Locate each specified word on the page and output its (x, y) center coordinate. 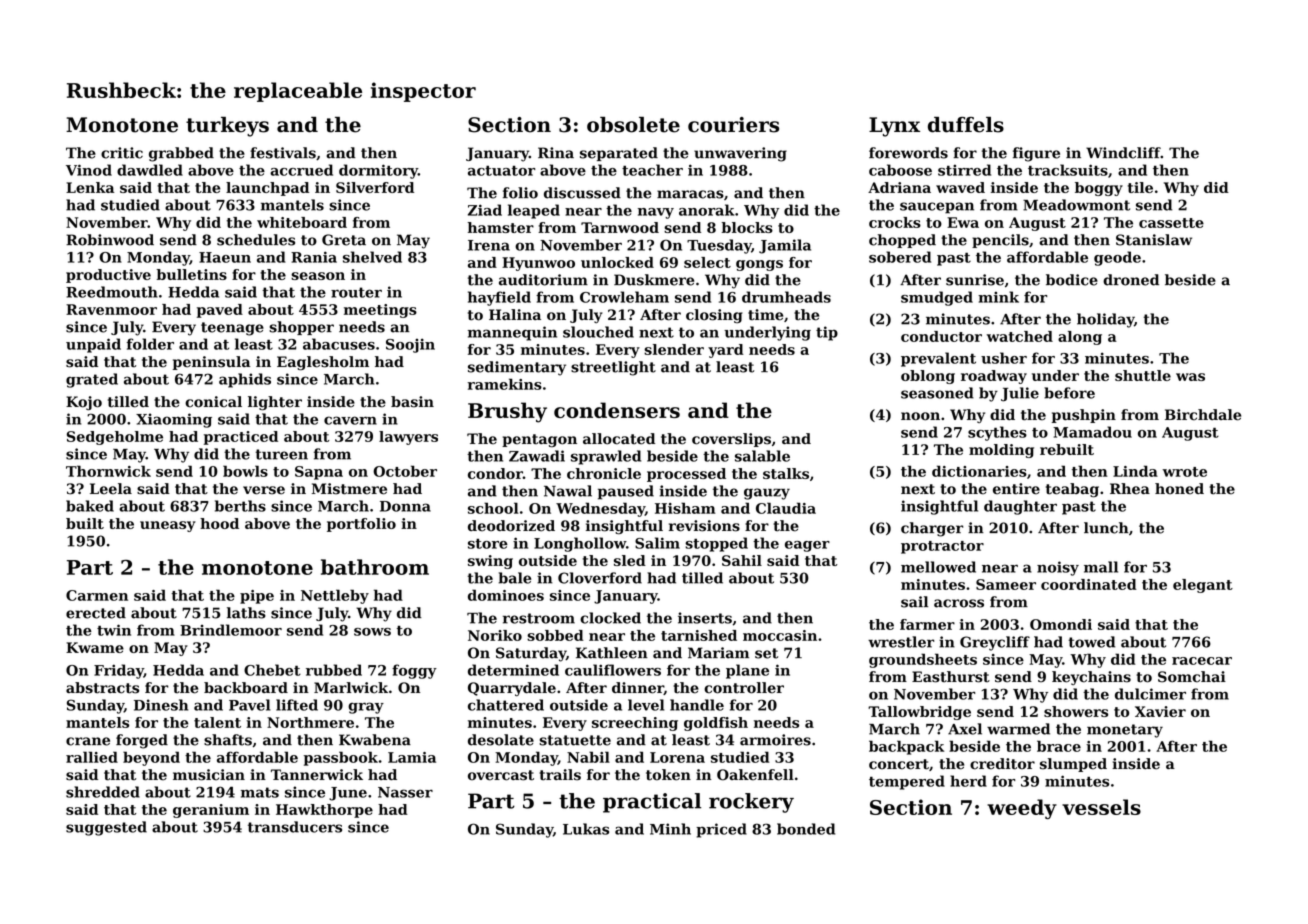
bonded (806, 829)
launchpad (267, 189)
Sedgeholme (115, 438)
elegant (1203, 586)
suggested (106, 828)
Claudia (786, 508)
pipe (257, 597)
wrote (1184, 472)
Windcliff (1123, 153)
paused (626, 492)
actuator (501, 170)
